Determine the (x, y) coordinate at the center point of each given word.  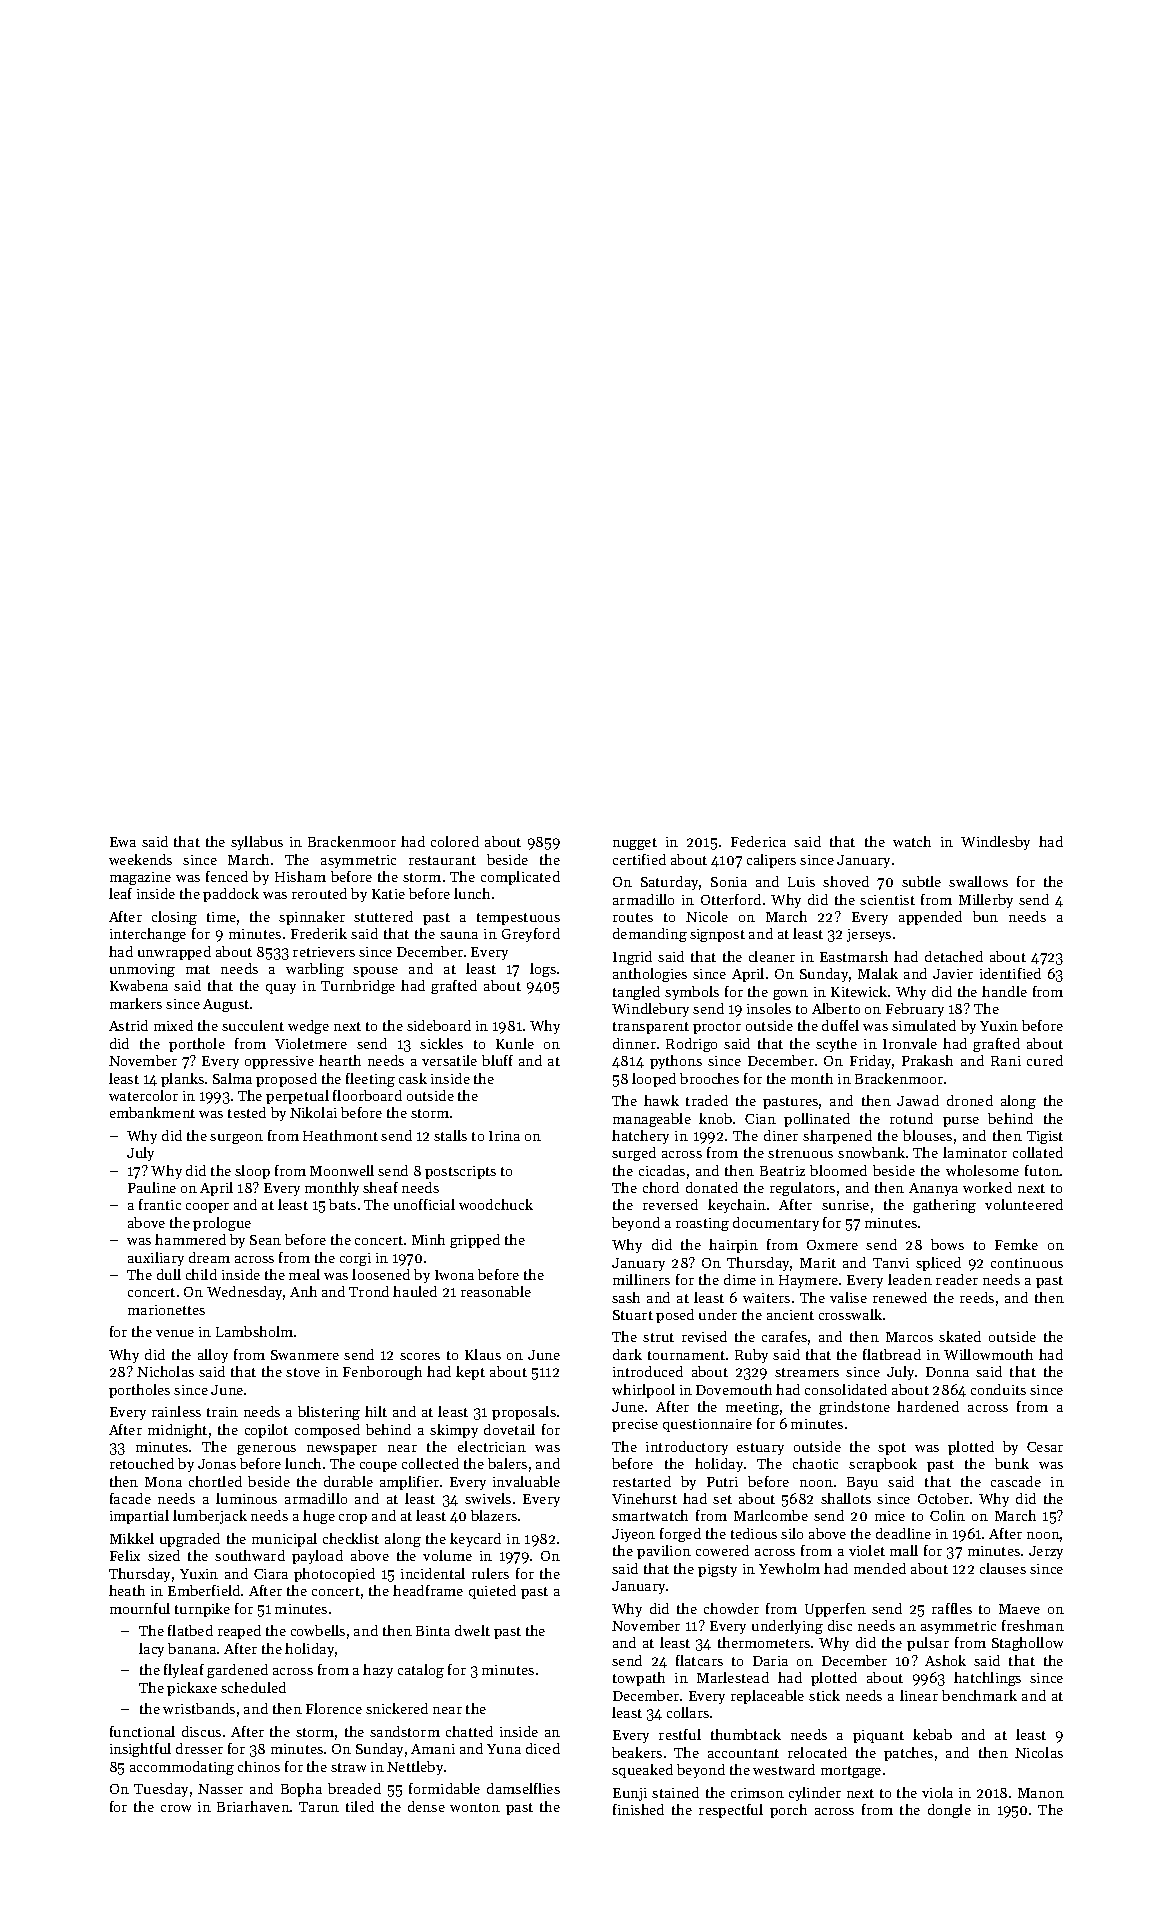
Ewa (123, 842)
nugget (635, 844)
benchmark (979, 1695)
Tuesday (161, 1790)
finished (638, 1809)
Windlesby (995, 843)
